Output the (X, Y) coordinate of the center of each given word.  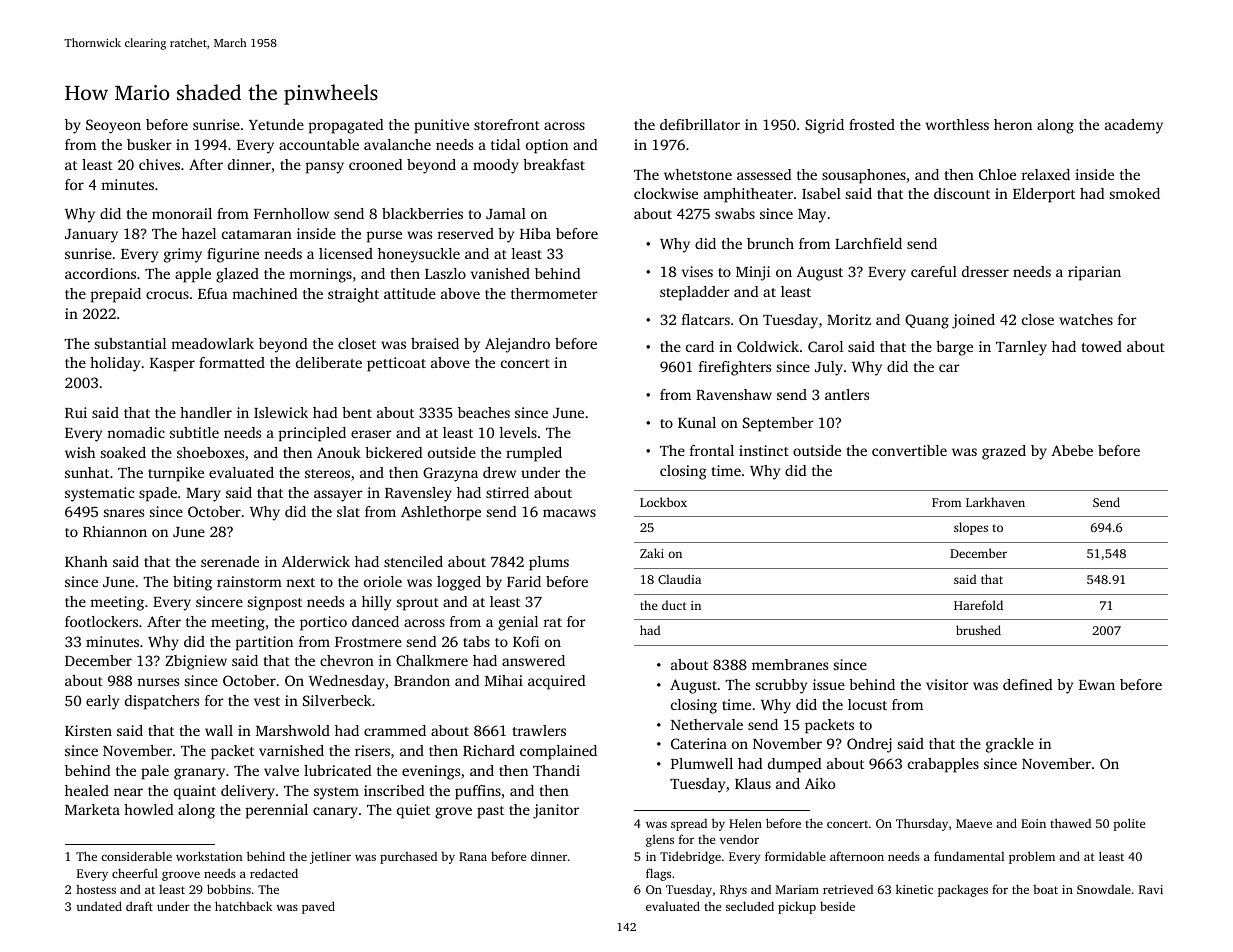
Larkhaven (995, 502)
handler (206, 412)
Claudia (679, 579)
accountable (319, 144)
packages (963, 890)
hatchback (243, 906)
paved (318, 907)
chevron (347, 660)
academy (1134, 126)
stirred (507, 492)
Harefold (978, 605)
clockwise (666, 193)
